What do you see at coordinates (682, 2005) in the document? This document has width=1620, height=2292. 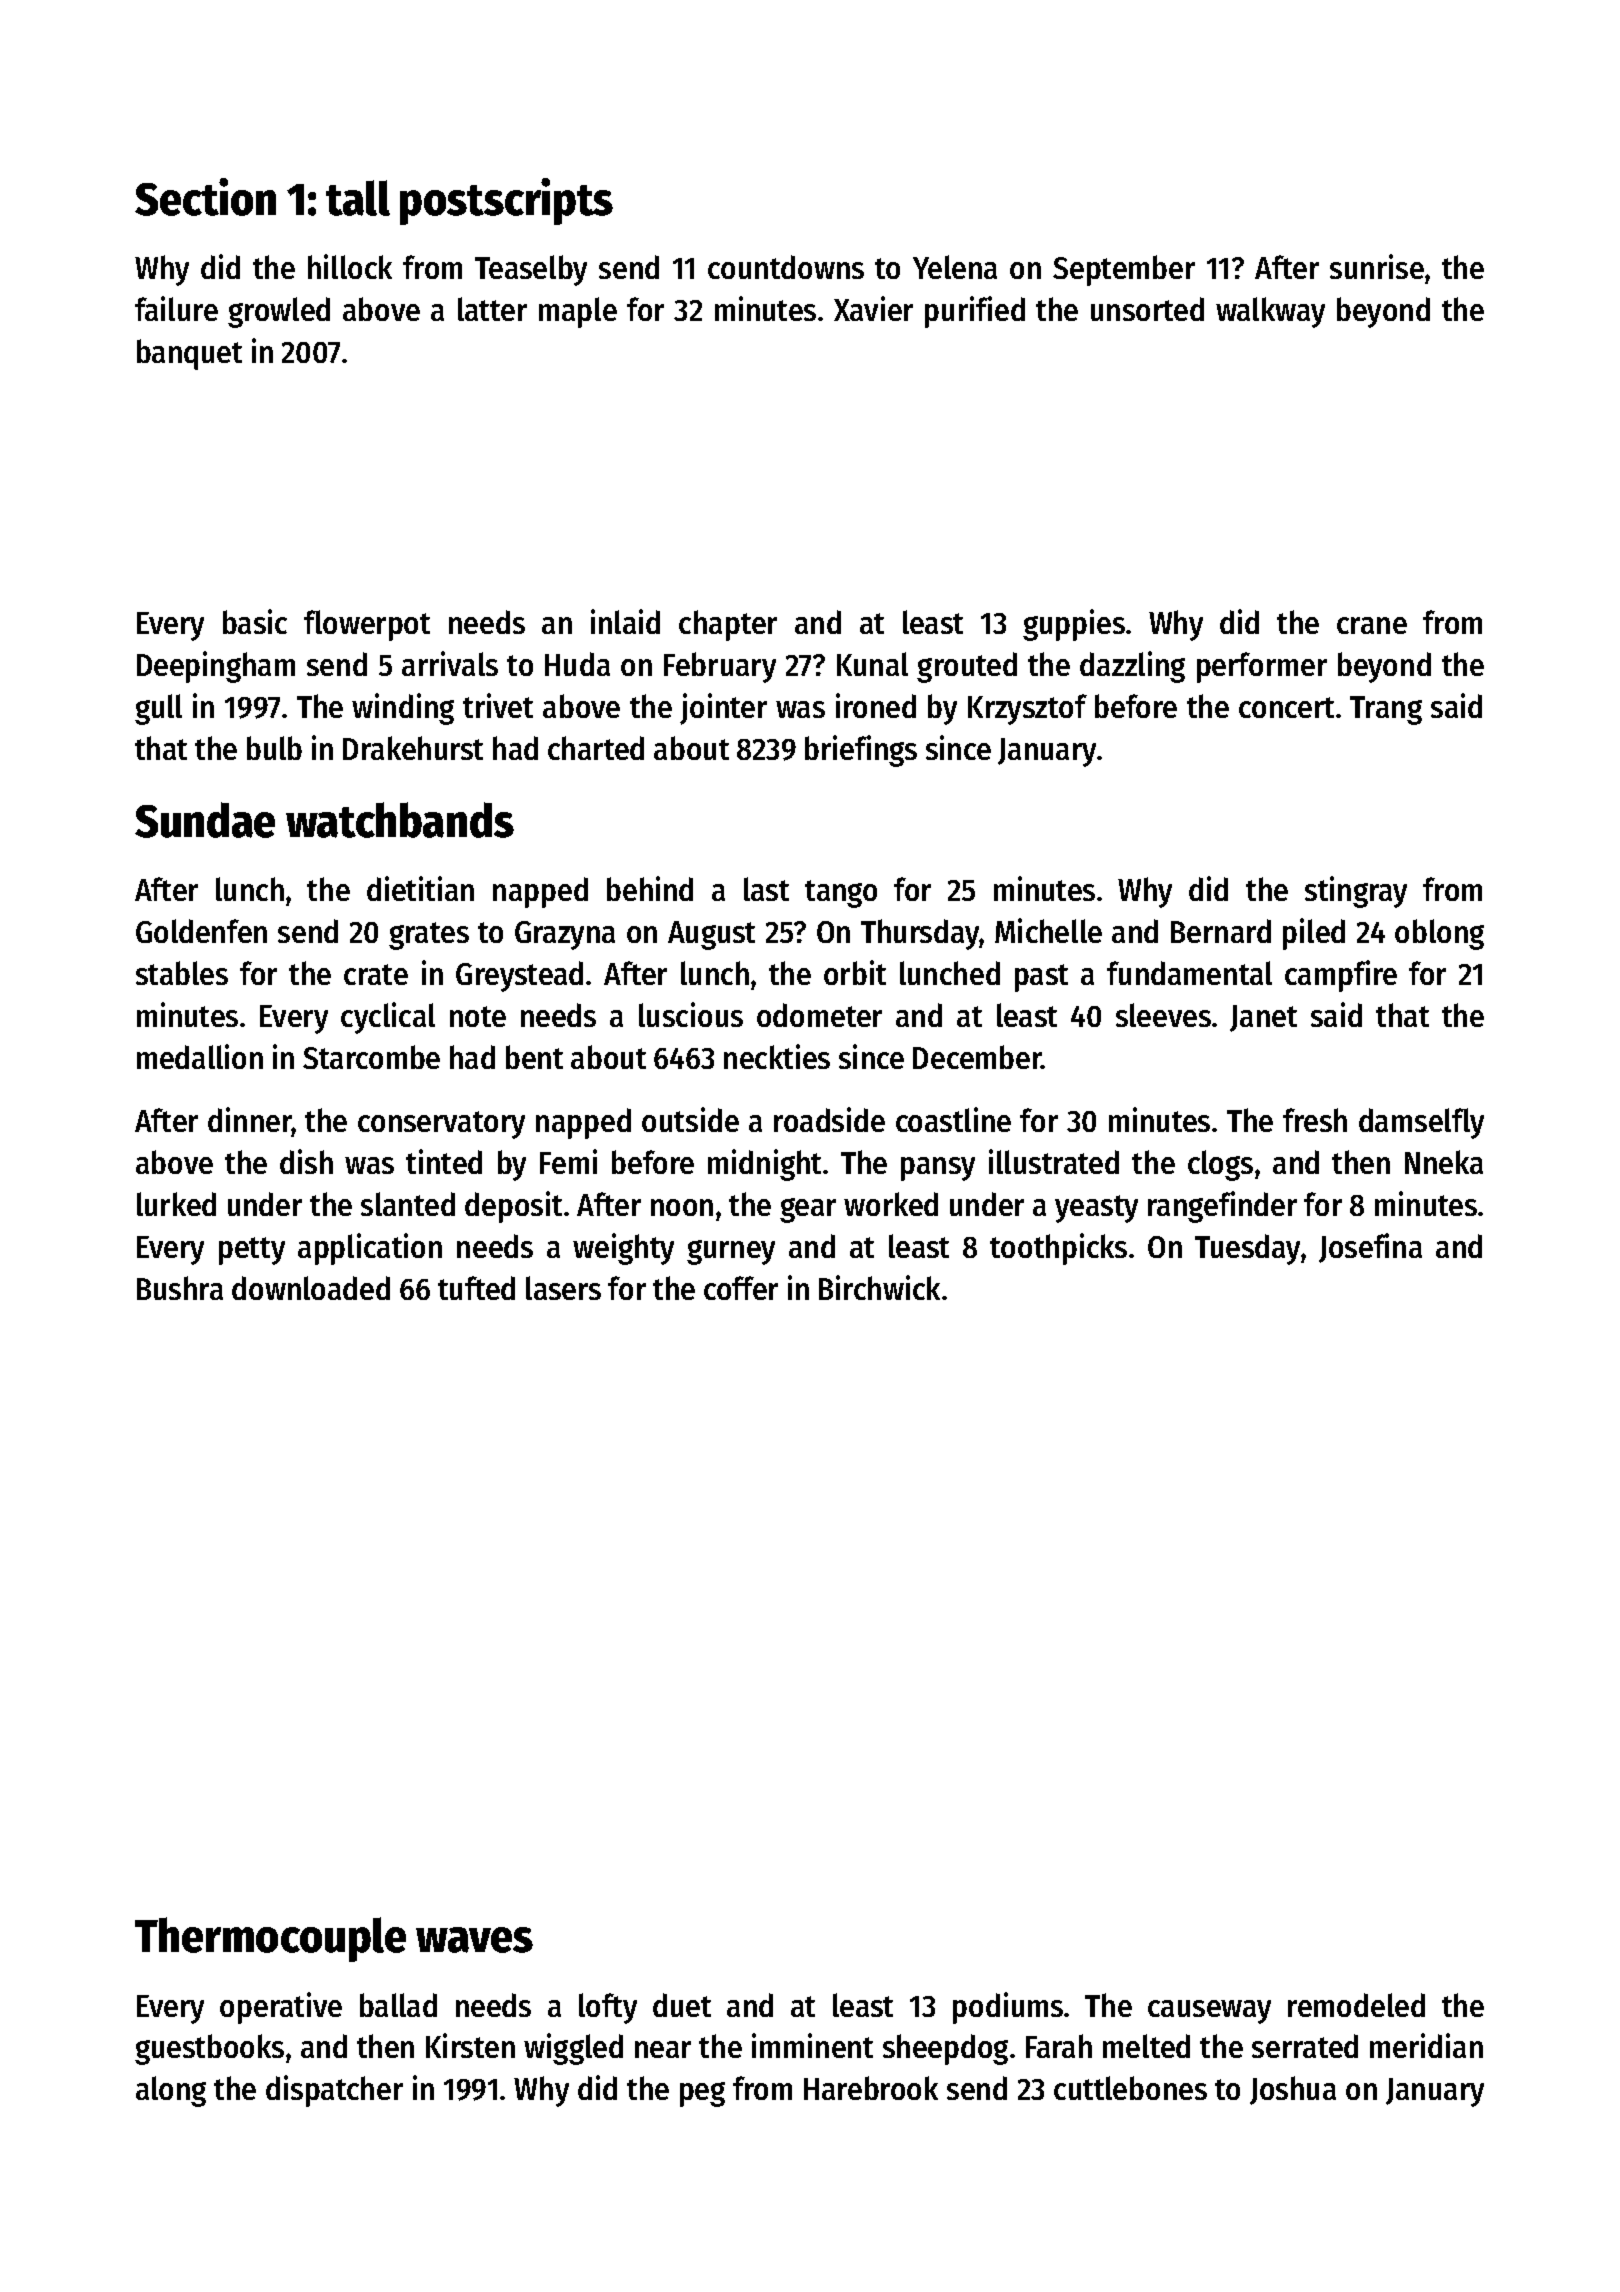 I see `duet` at bounding box center [682, 2005].
